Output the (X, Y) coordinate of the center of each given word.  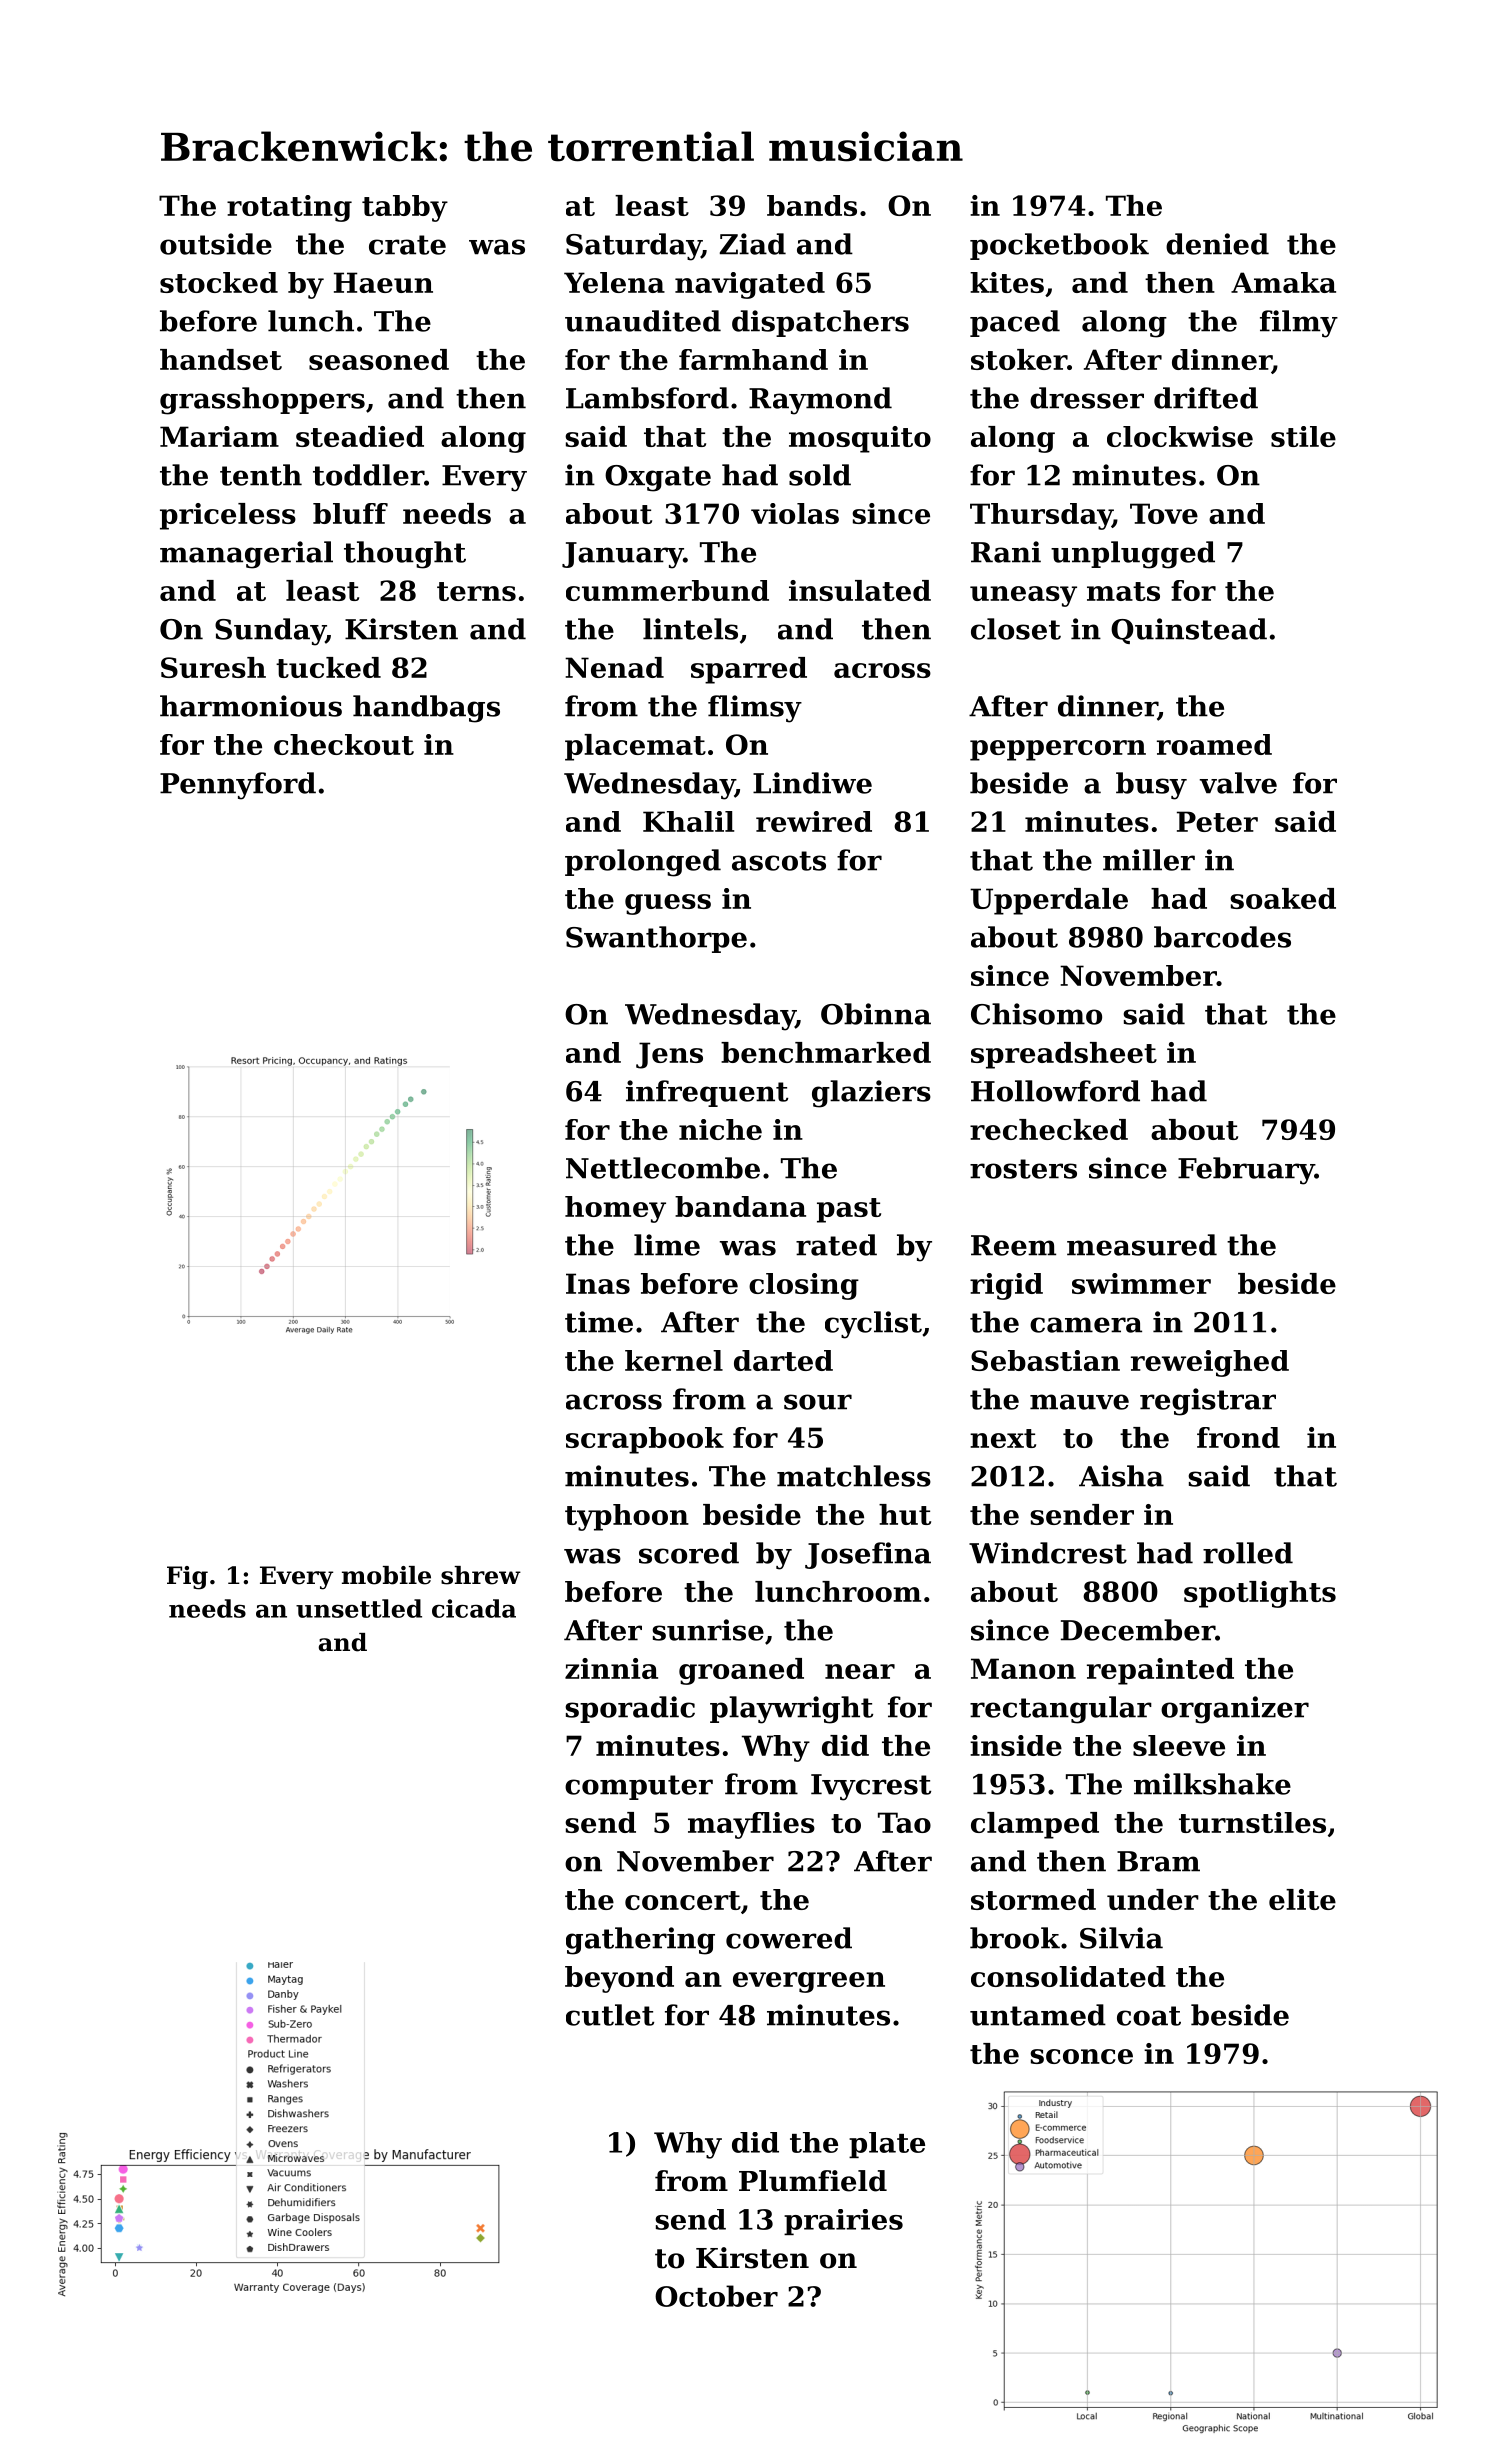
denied (1217, 244)
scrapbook (645, 1440)
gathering (640, 1941)
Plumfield (813, 2181)
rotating (289, 208)
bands (812, 205)
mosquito (860, 439)
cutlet (610, 2015)
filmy (1299, 324)
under (1153, 1899)
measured (1142, 1245)
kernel (674, 1360)
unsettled (359, 1608)
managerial (246, 555)
